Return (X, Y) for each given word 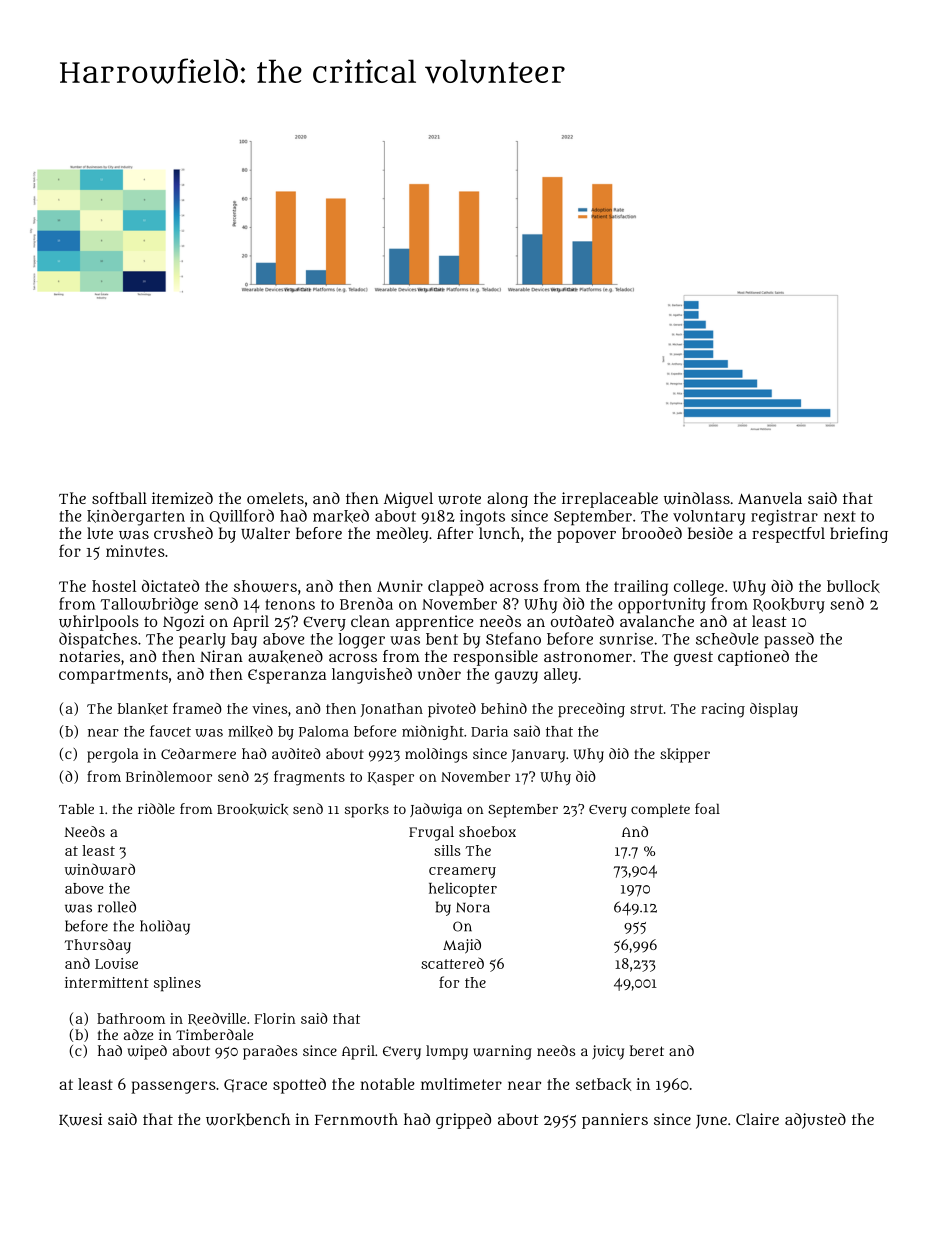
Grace (245, 1085)
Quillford (242, 516)
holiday (165, 927)
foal (707, 808)
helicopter (463, 890)
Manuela (770, 498)
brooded (652, 533)
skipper (685, 755)
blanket (143, 709)
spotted (299, 1086)
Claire (757, 1119)
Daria (489, 731)
